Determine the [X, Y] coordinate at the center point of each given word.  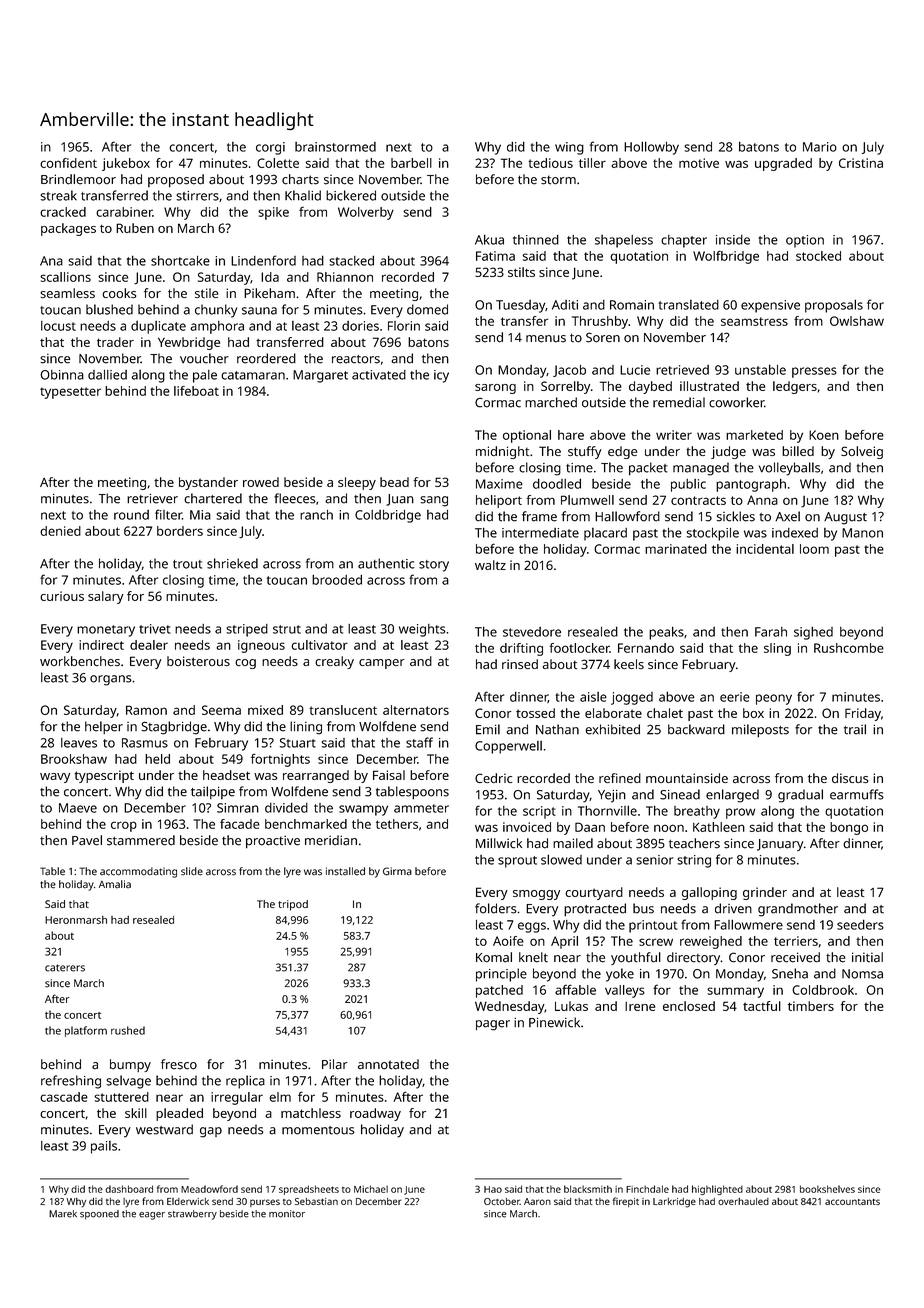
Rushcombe [849, 648]
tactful [762, 1006]
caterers [65, 968]
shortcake [180, 260]
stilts [521, 272]
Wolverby [366, 213]
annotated [388, 1064]
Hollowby [651, 148]
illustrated [709, 386]
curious [62, 596]
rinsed [520, 664]
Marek [63, 1214]
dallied [107, 375]
